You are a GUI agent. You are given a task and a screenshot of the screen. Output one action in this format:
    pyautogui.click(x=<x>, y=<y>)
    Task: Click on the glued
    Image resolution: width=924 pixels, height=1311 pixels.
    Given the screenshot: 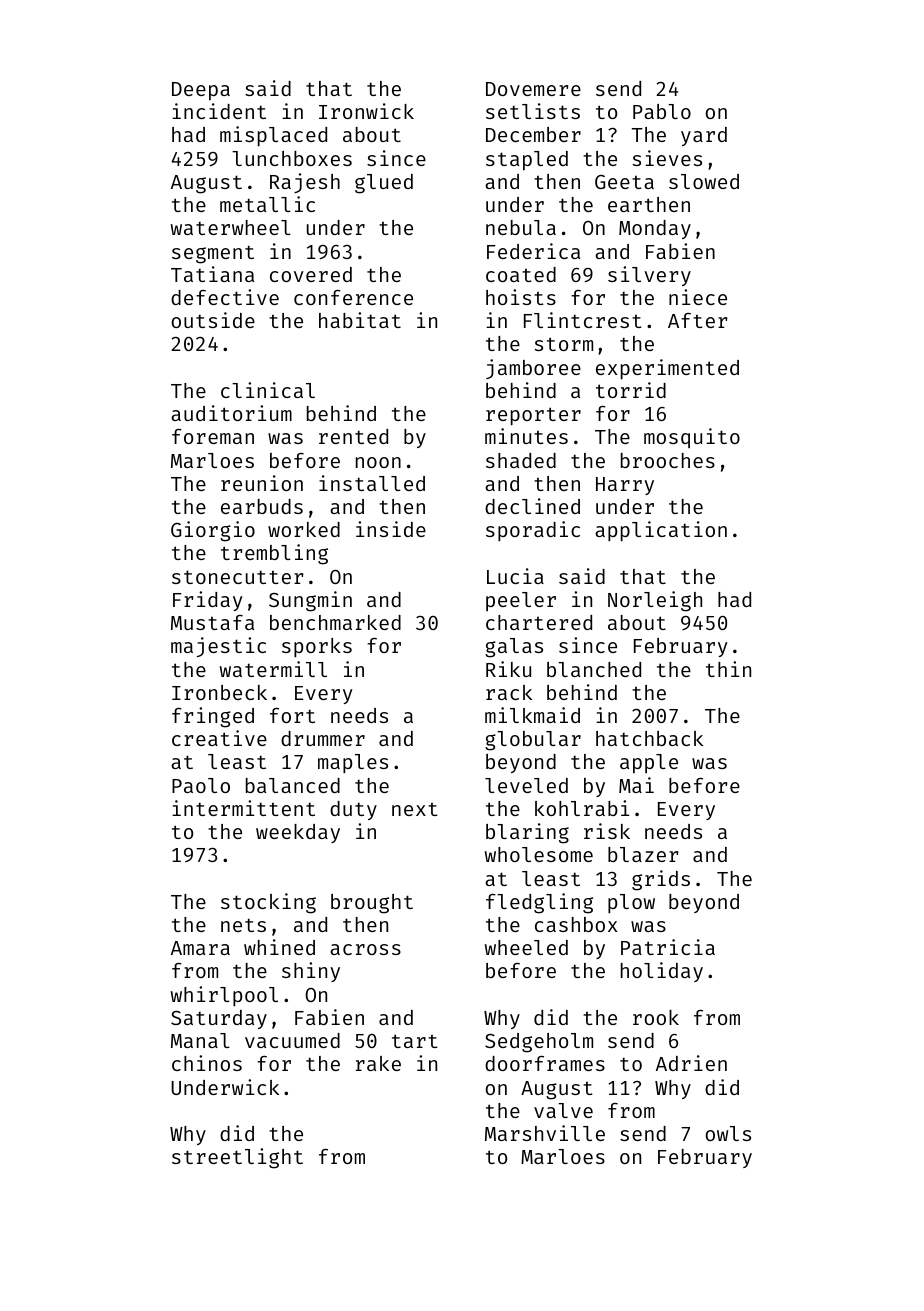 What is the action you would take?
    pyautogui.click(x=384, y=184)
